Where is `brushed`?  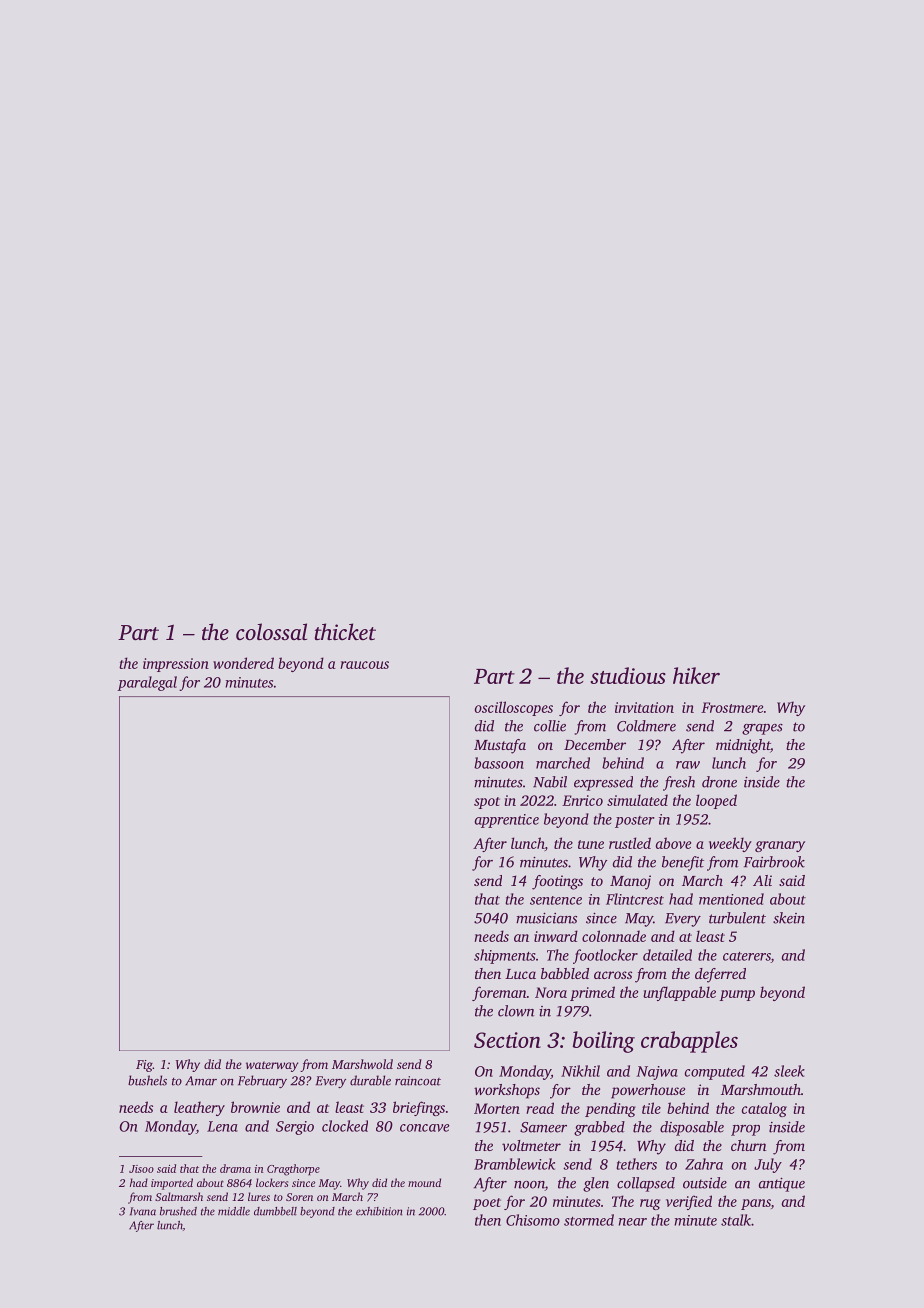
brushed is located at coordinates (178, 1211).
